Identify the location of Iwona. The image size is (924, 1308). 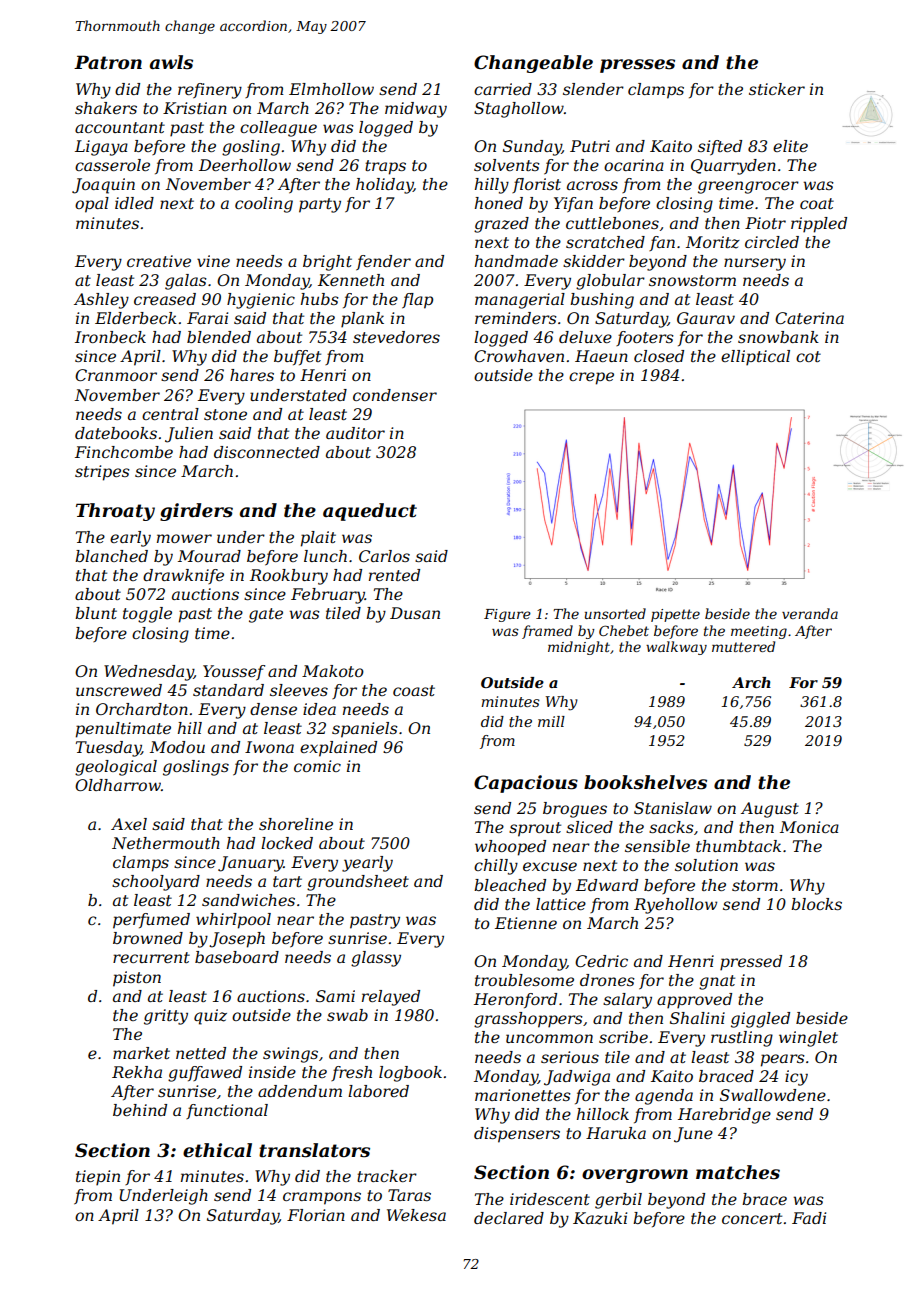
(269, 747).
